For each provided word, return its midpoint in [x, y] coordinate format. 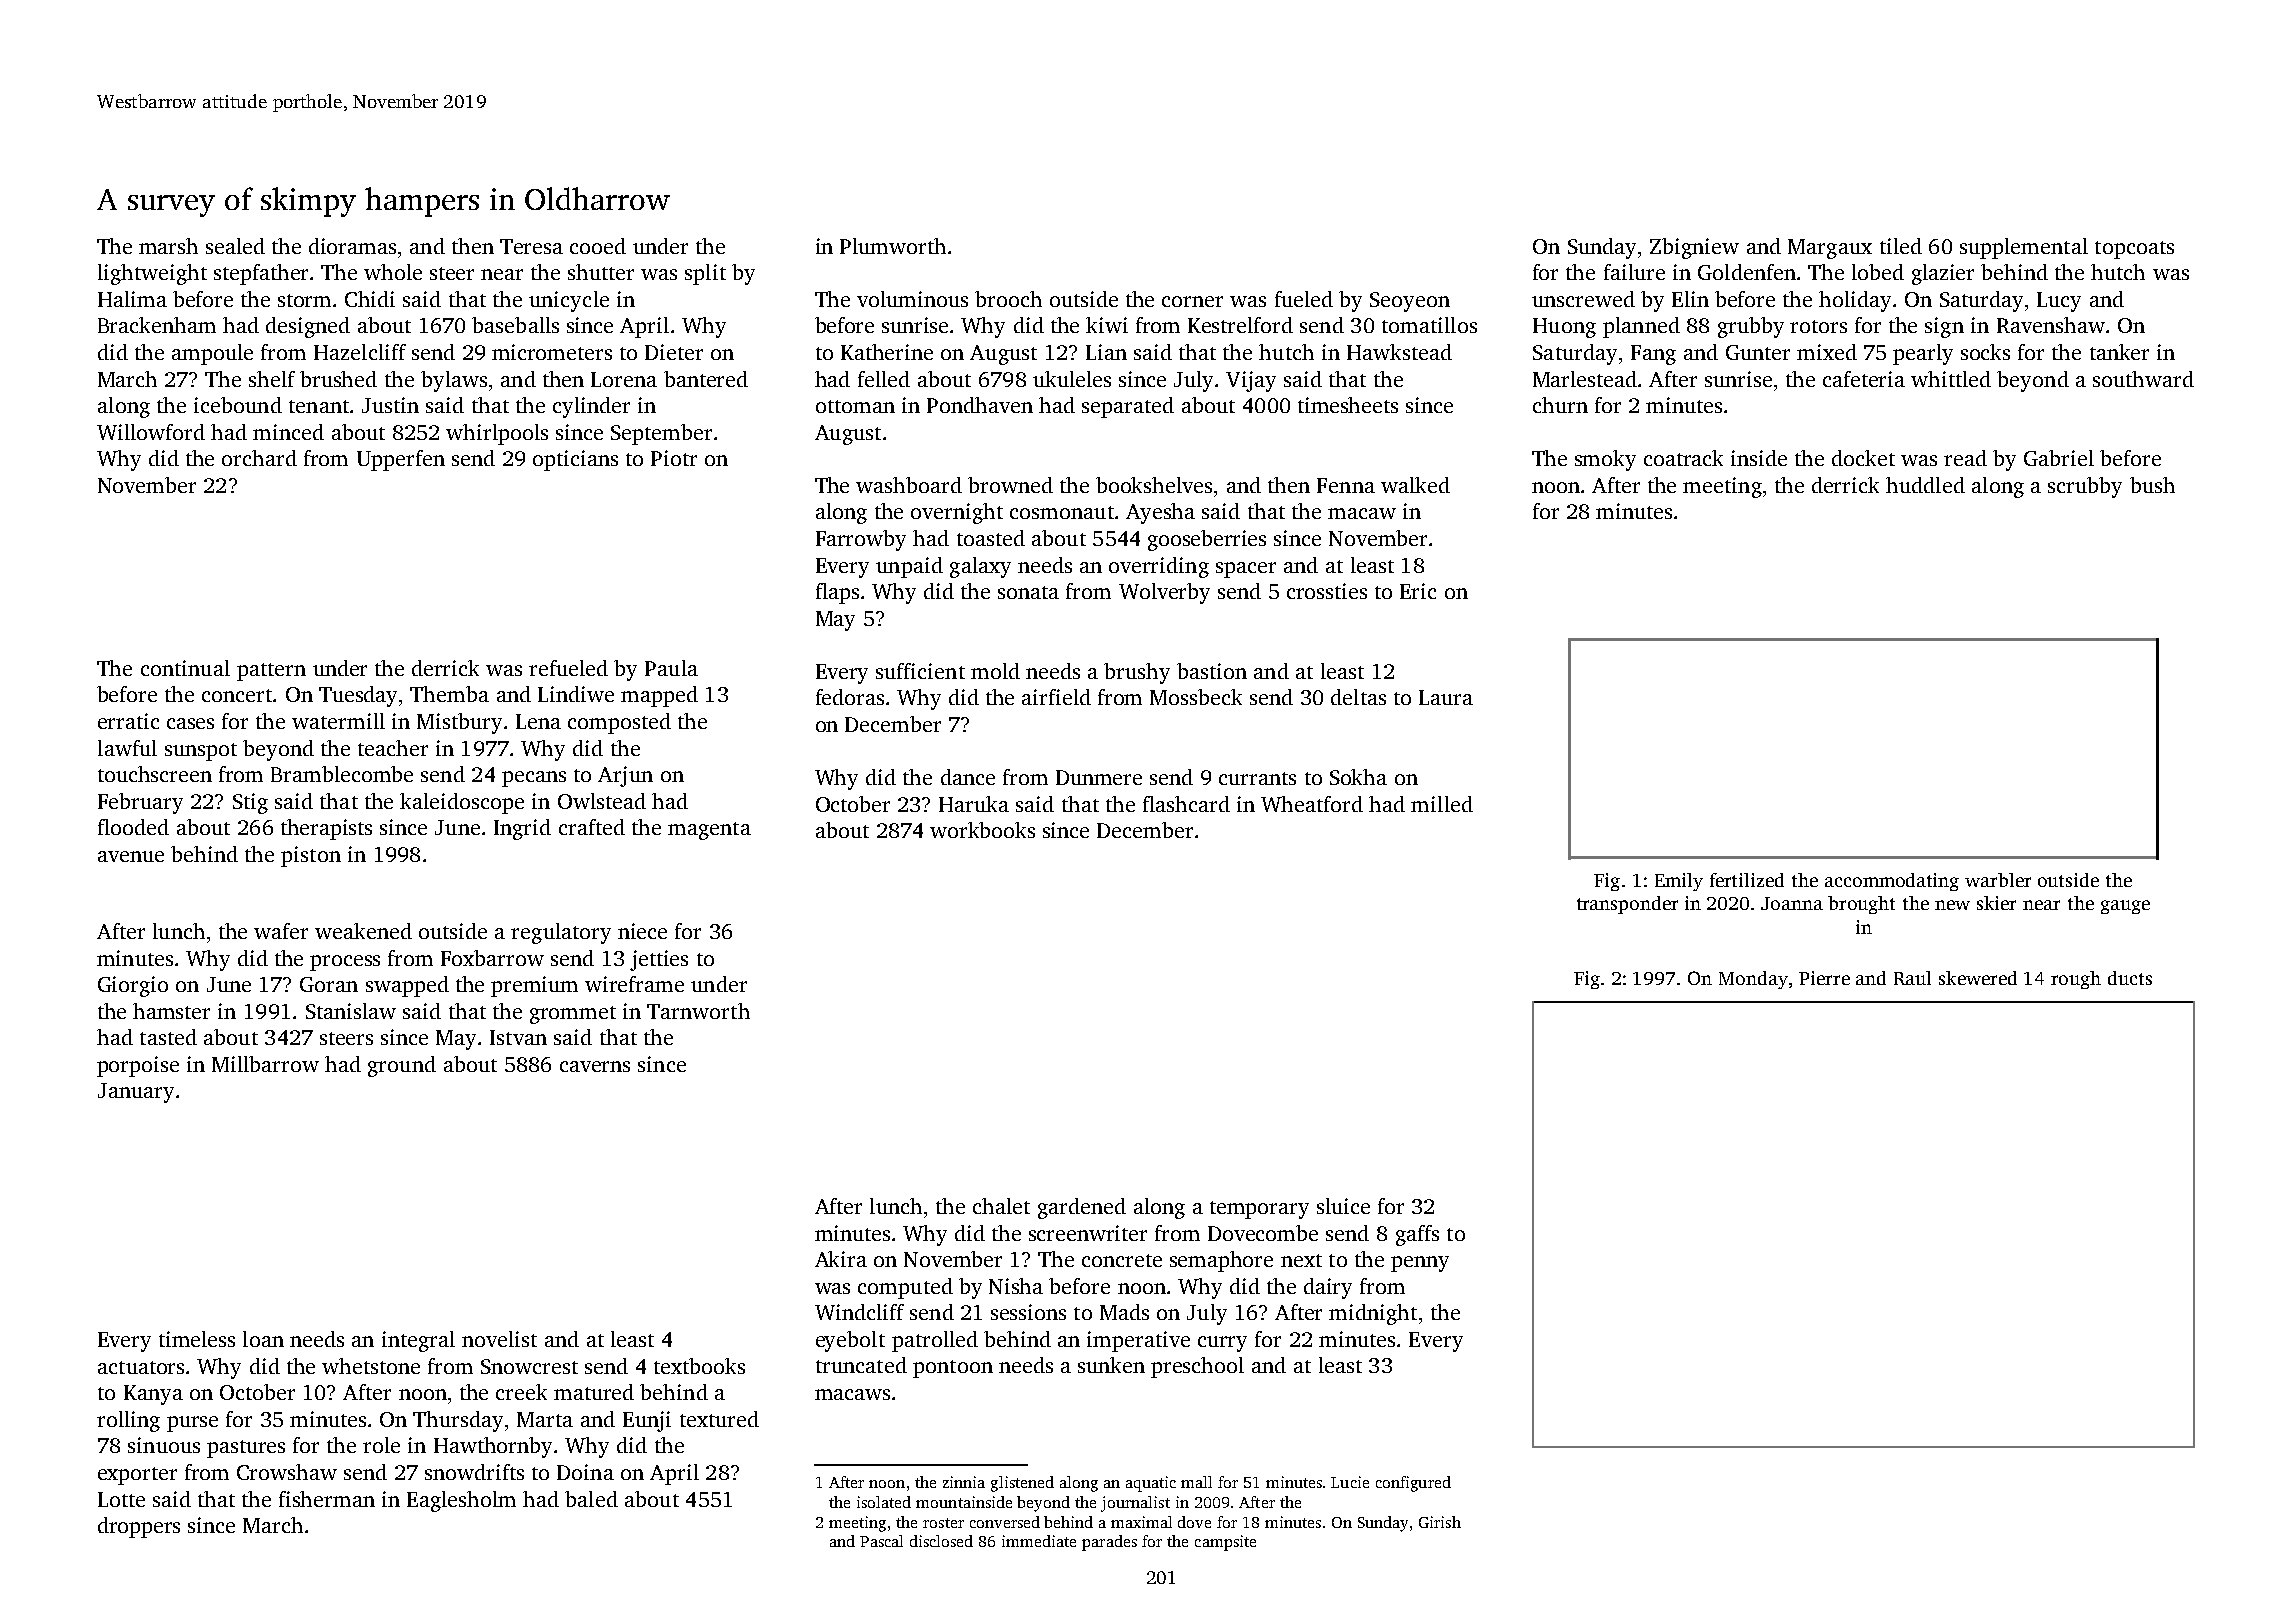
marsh [168, 246]
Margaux [1830, 249]
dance [968, 777]
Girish [1440, 1522]
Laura [1446, 697]
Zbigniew [1694, 248]
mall [1196, 1482]
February [140, 803]
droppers [139, 1527]
